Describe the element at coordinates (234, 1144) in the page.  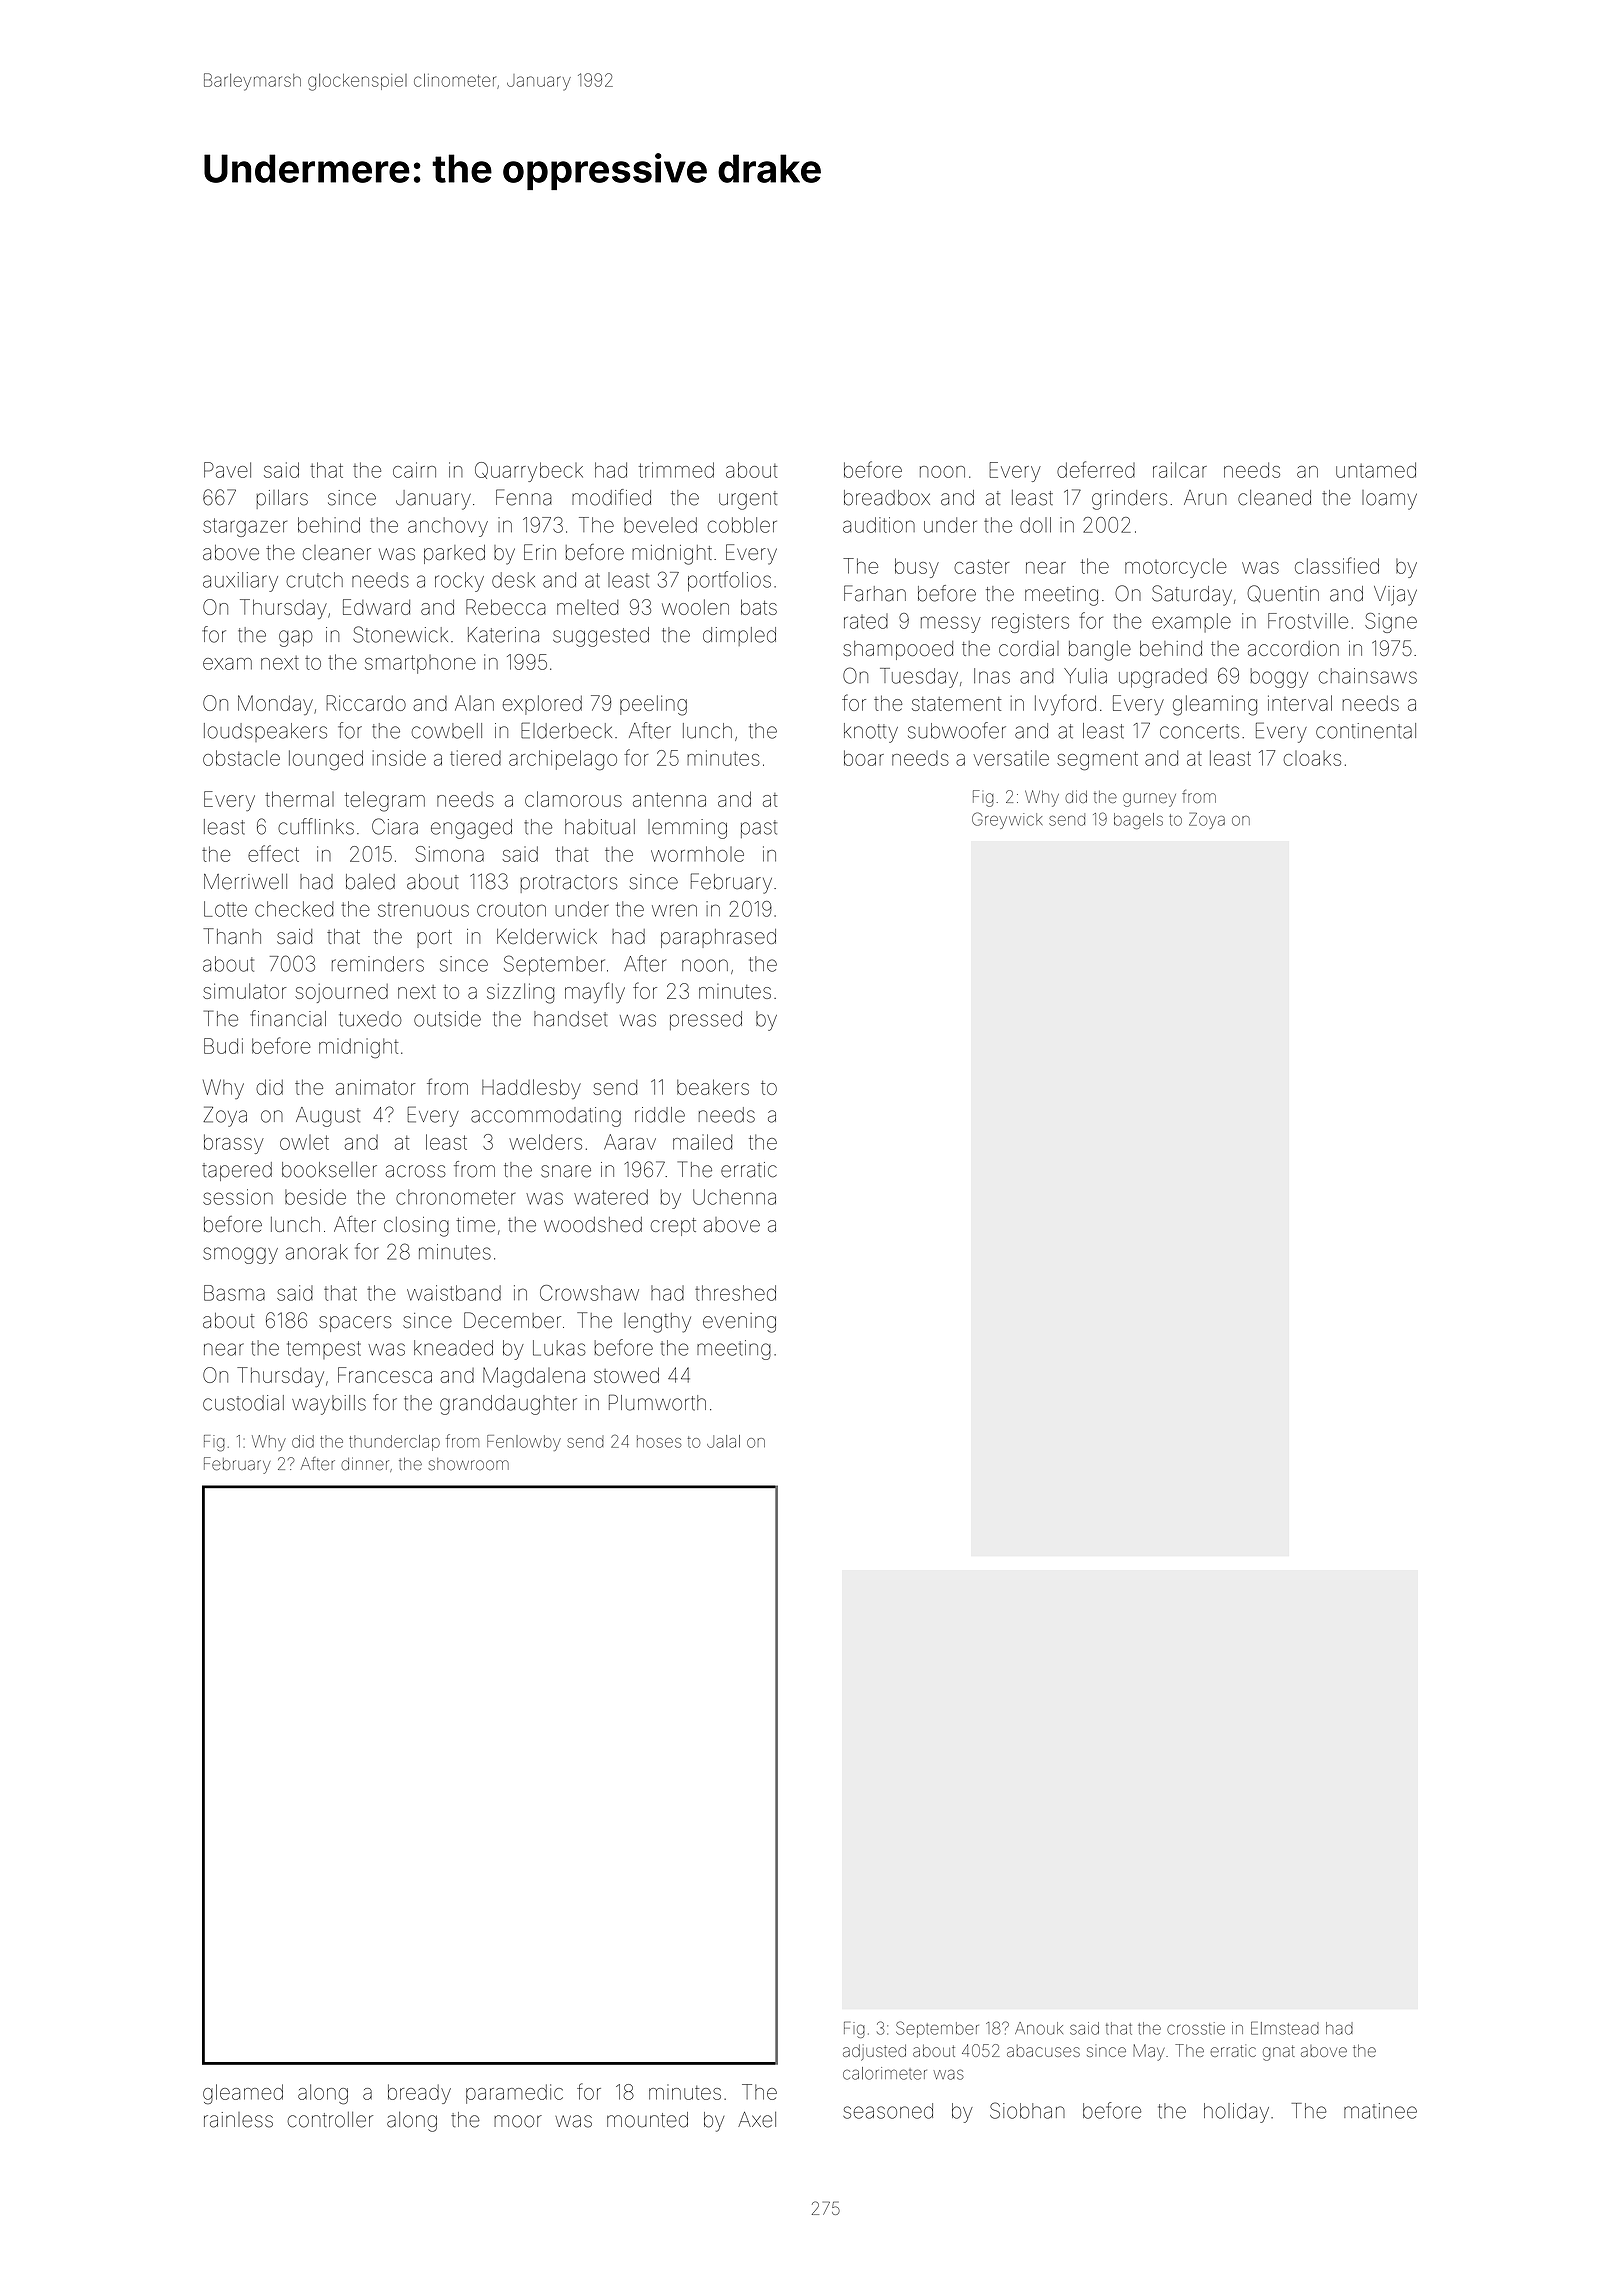
I see `brassy` at that location.
